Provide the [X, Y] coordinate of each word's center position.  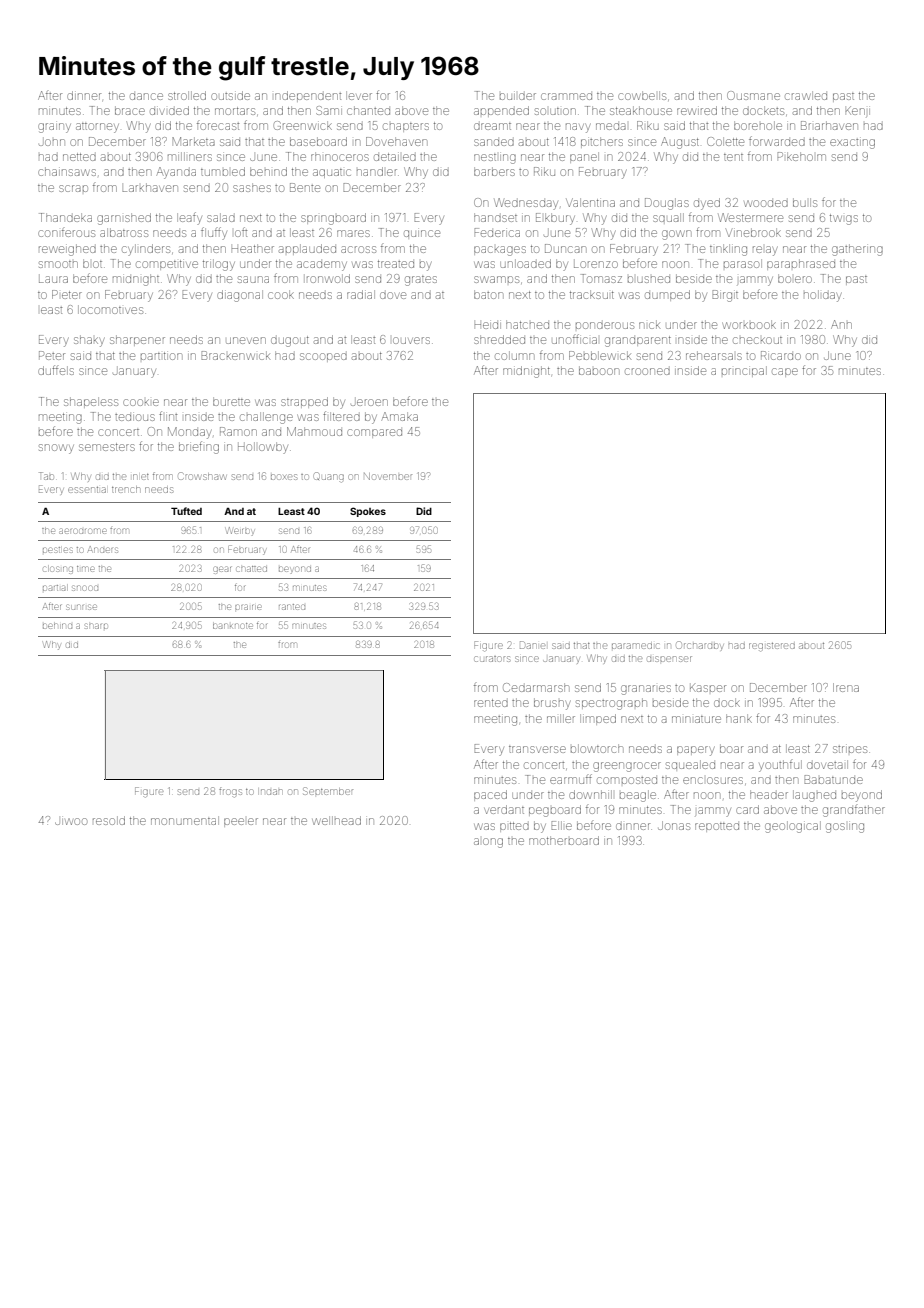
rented [491, 703]
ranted [292, 607]
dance [146, 96]
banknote [233, 626]
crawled [806, 95]
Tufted [186, 511]
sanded [494, 142]
